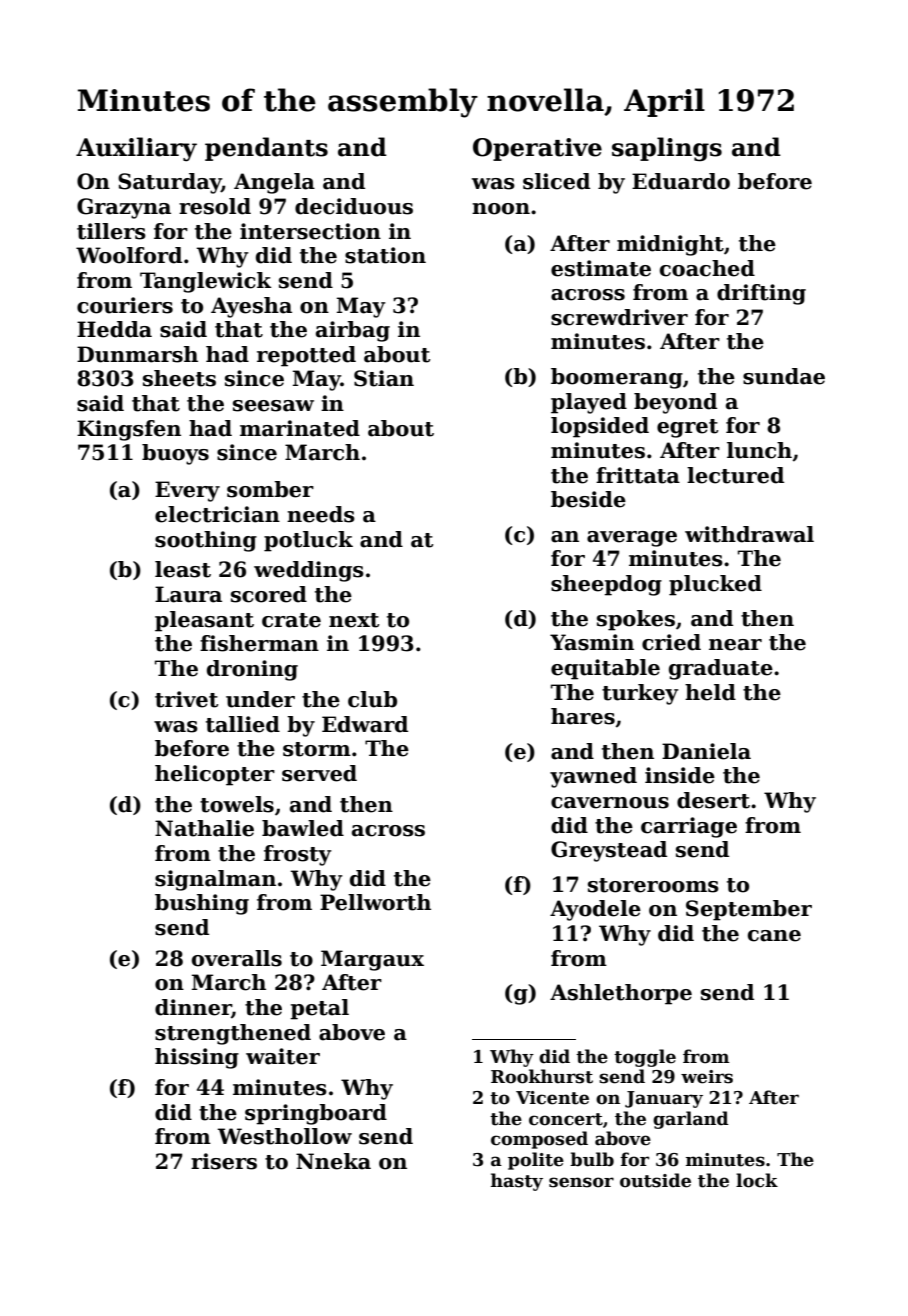  Describe the element at coordinates (354, 620) in the image. I see `next` at that location.
